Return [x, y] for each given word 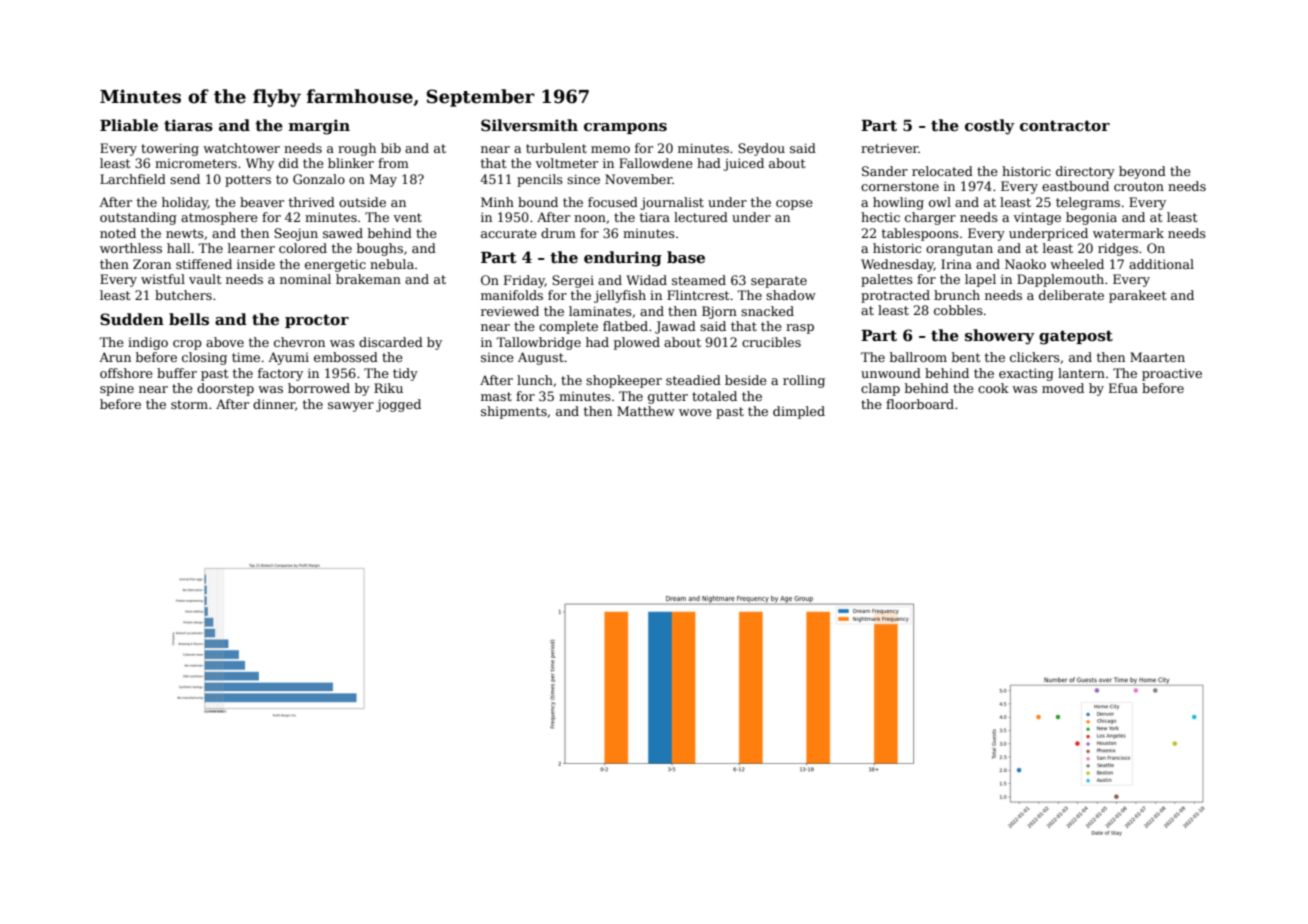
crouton [1139, 186]
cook [993, 388]
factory [280, 374]
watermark [1128, 233]
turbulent [556, 148]
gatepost [1076, 337]
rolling [804, 381]
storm [189, 404]
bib [391, 148]
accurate [509, 233]
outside [362, 202]
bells [189, 319]
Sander [885, 171]
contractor [1065, 125]
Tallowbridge [538, 343]
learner [251, 248]
